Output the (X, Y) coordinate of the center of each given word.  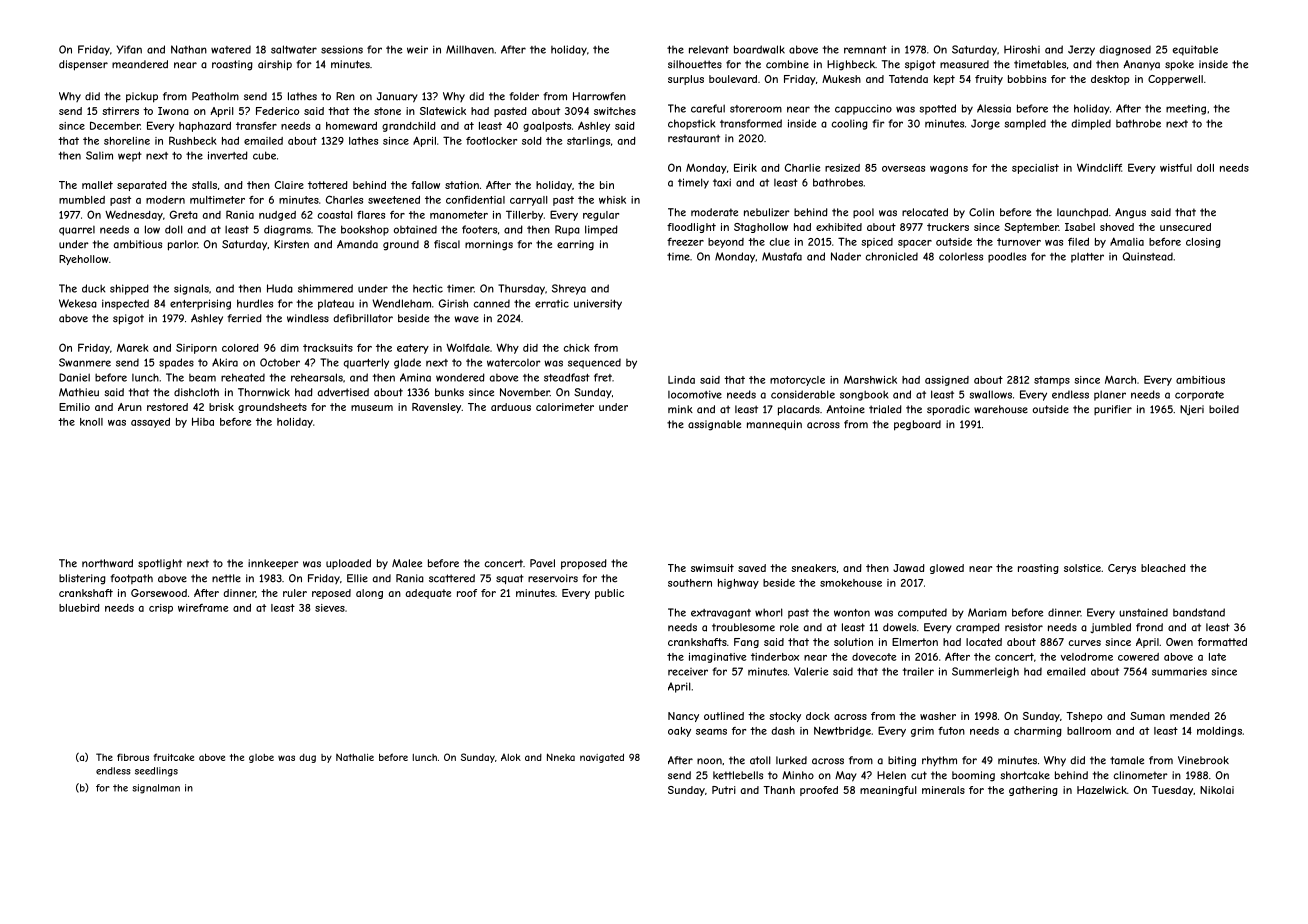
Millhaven (470, 49)
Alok (511, 757)
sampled (1025, 124)
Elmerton (915, 642)
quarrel (77, 231)
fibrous (133, 757)
